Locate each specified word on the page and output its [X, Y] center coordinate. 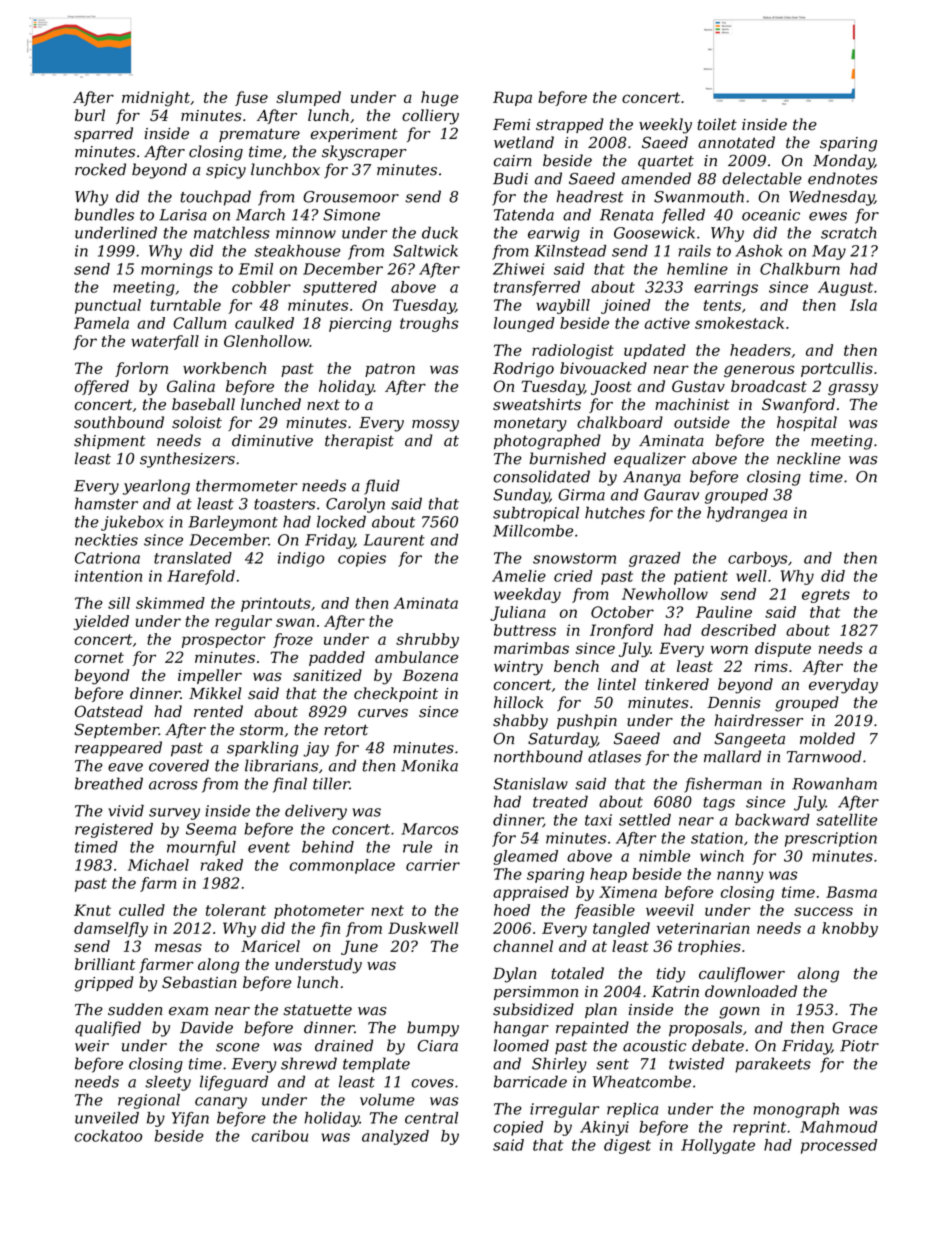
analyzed [395, 1137]
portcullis [837, 369]
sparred [103, 134]
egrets [826, 596]
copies [362, 559]
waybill [563, 306]
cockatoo [108, 1136]
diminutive [272, 440]
